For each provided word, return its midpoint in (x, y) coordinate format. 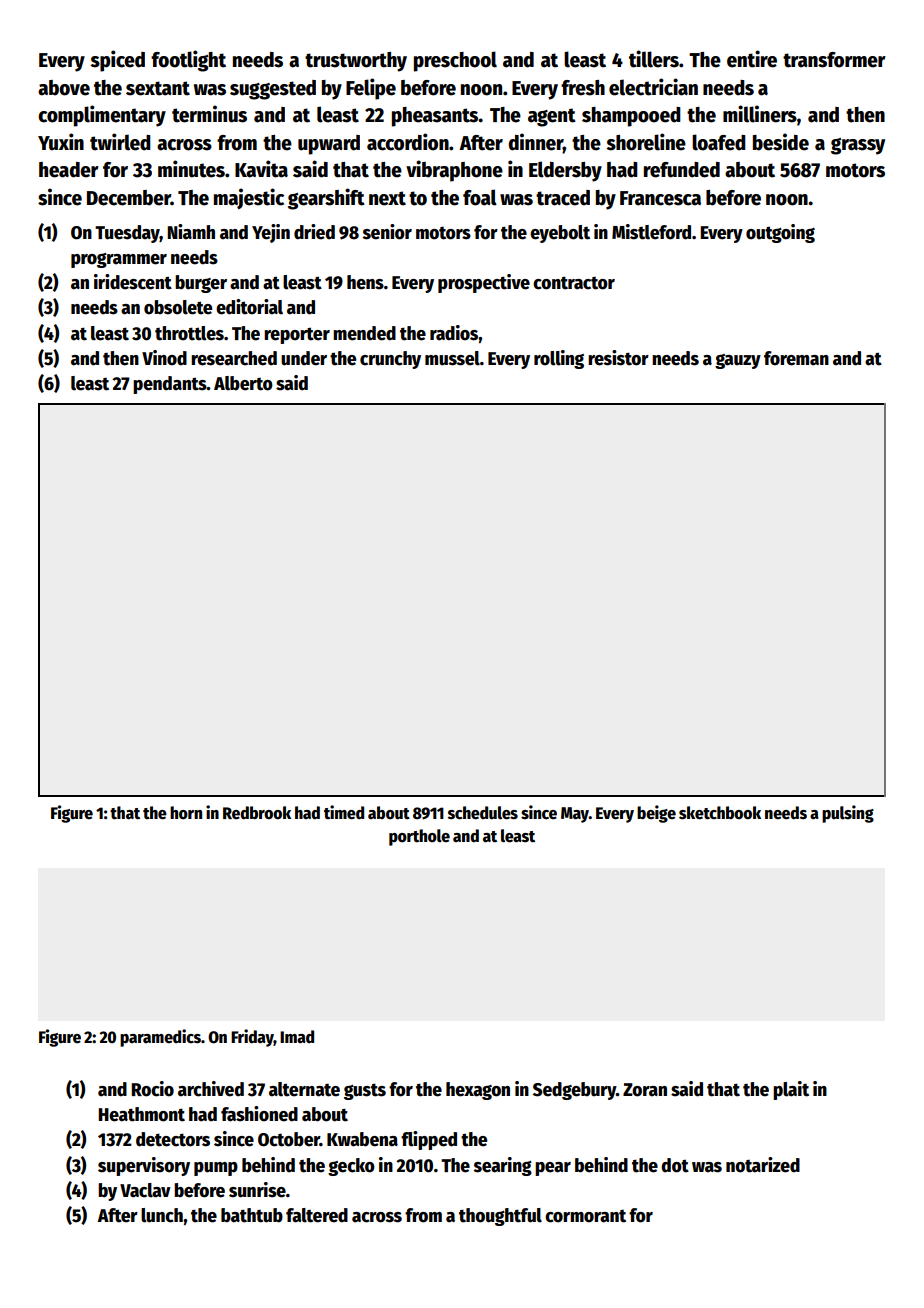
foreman (796, 358)
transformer (834, 60)
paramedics (160, 1038)
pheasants (435, 117)
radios (454, 333)
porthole (419, 837)
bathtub (252, 1215)
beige (656, 814)
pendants (170, 385)
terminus (209, 114)
